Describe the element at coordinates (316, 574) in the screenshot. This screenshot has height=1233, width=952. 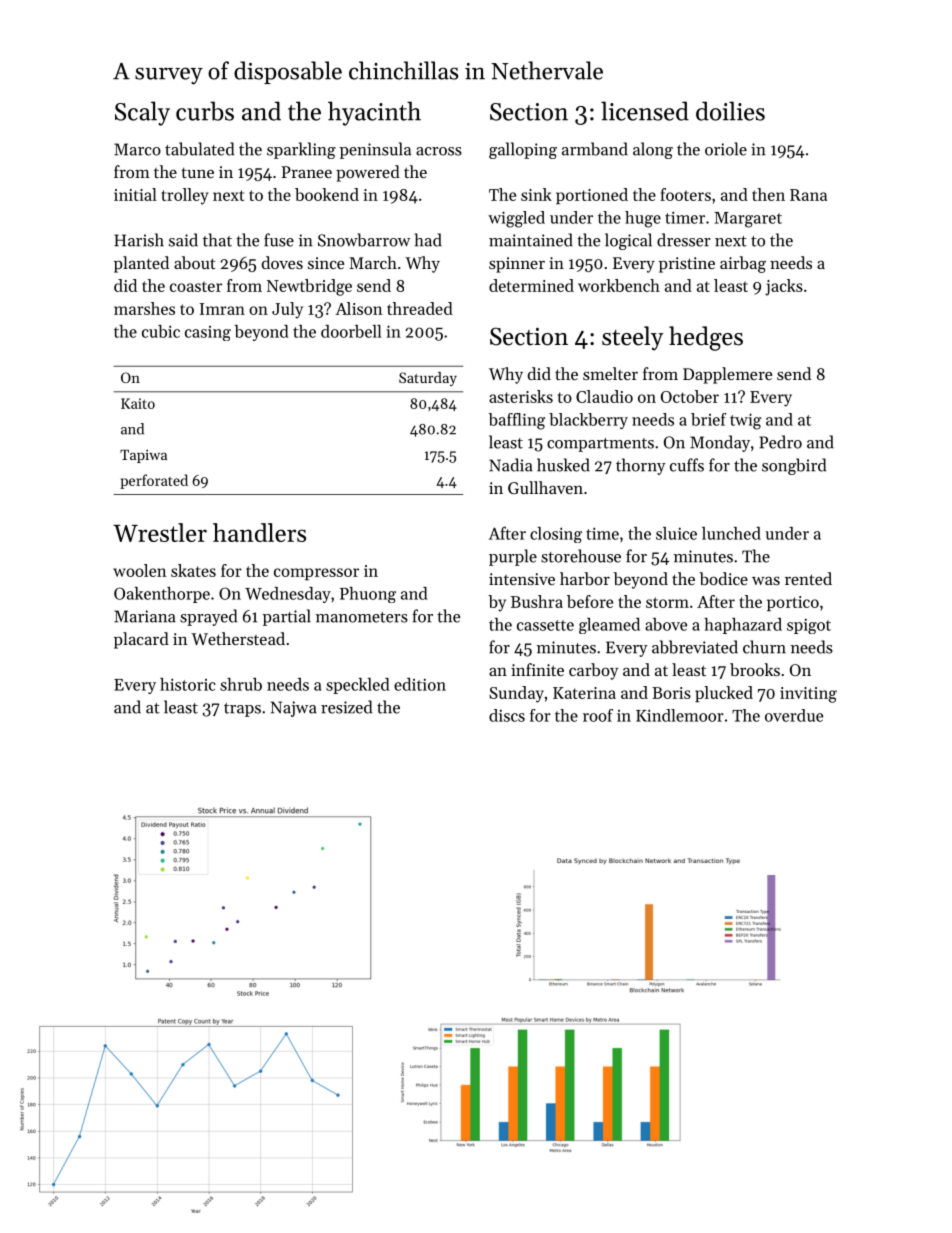
I see `compressor` at that location.
